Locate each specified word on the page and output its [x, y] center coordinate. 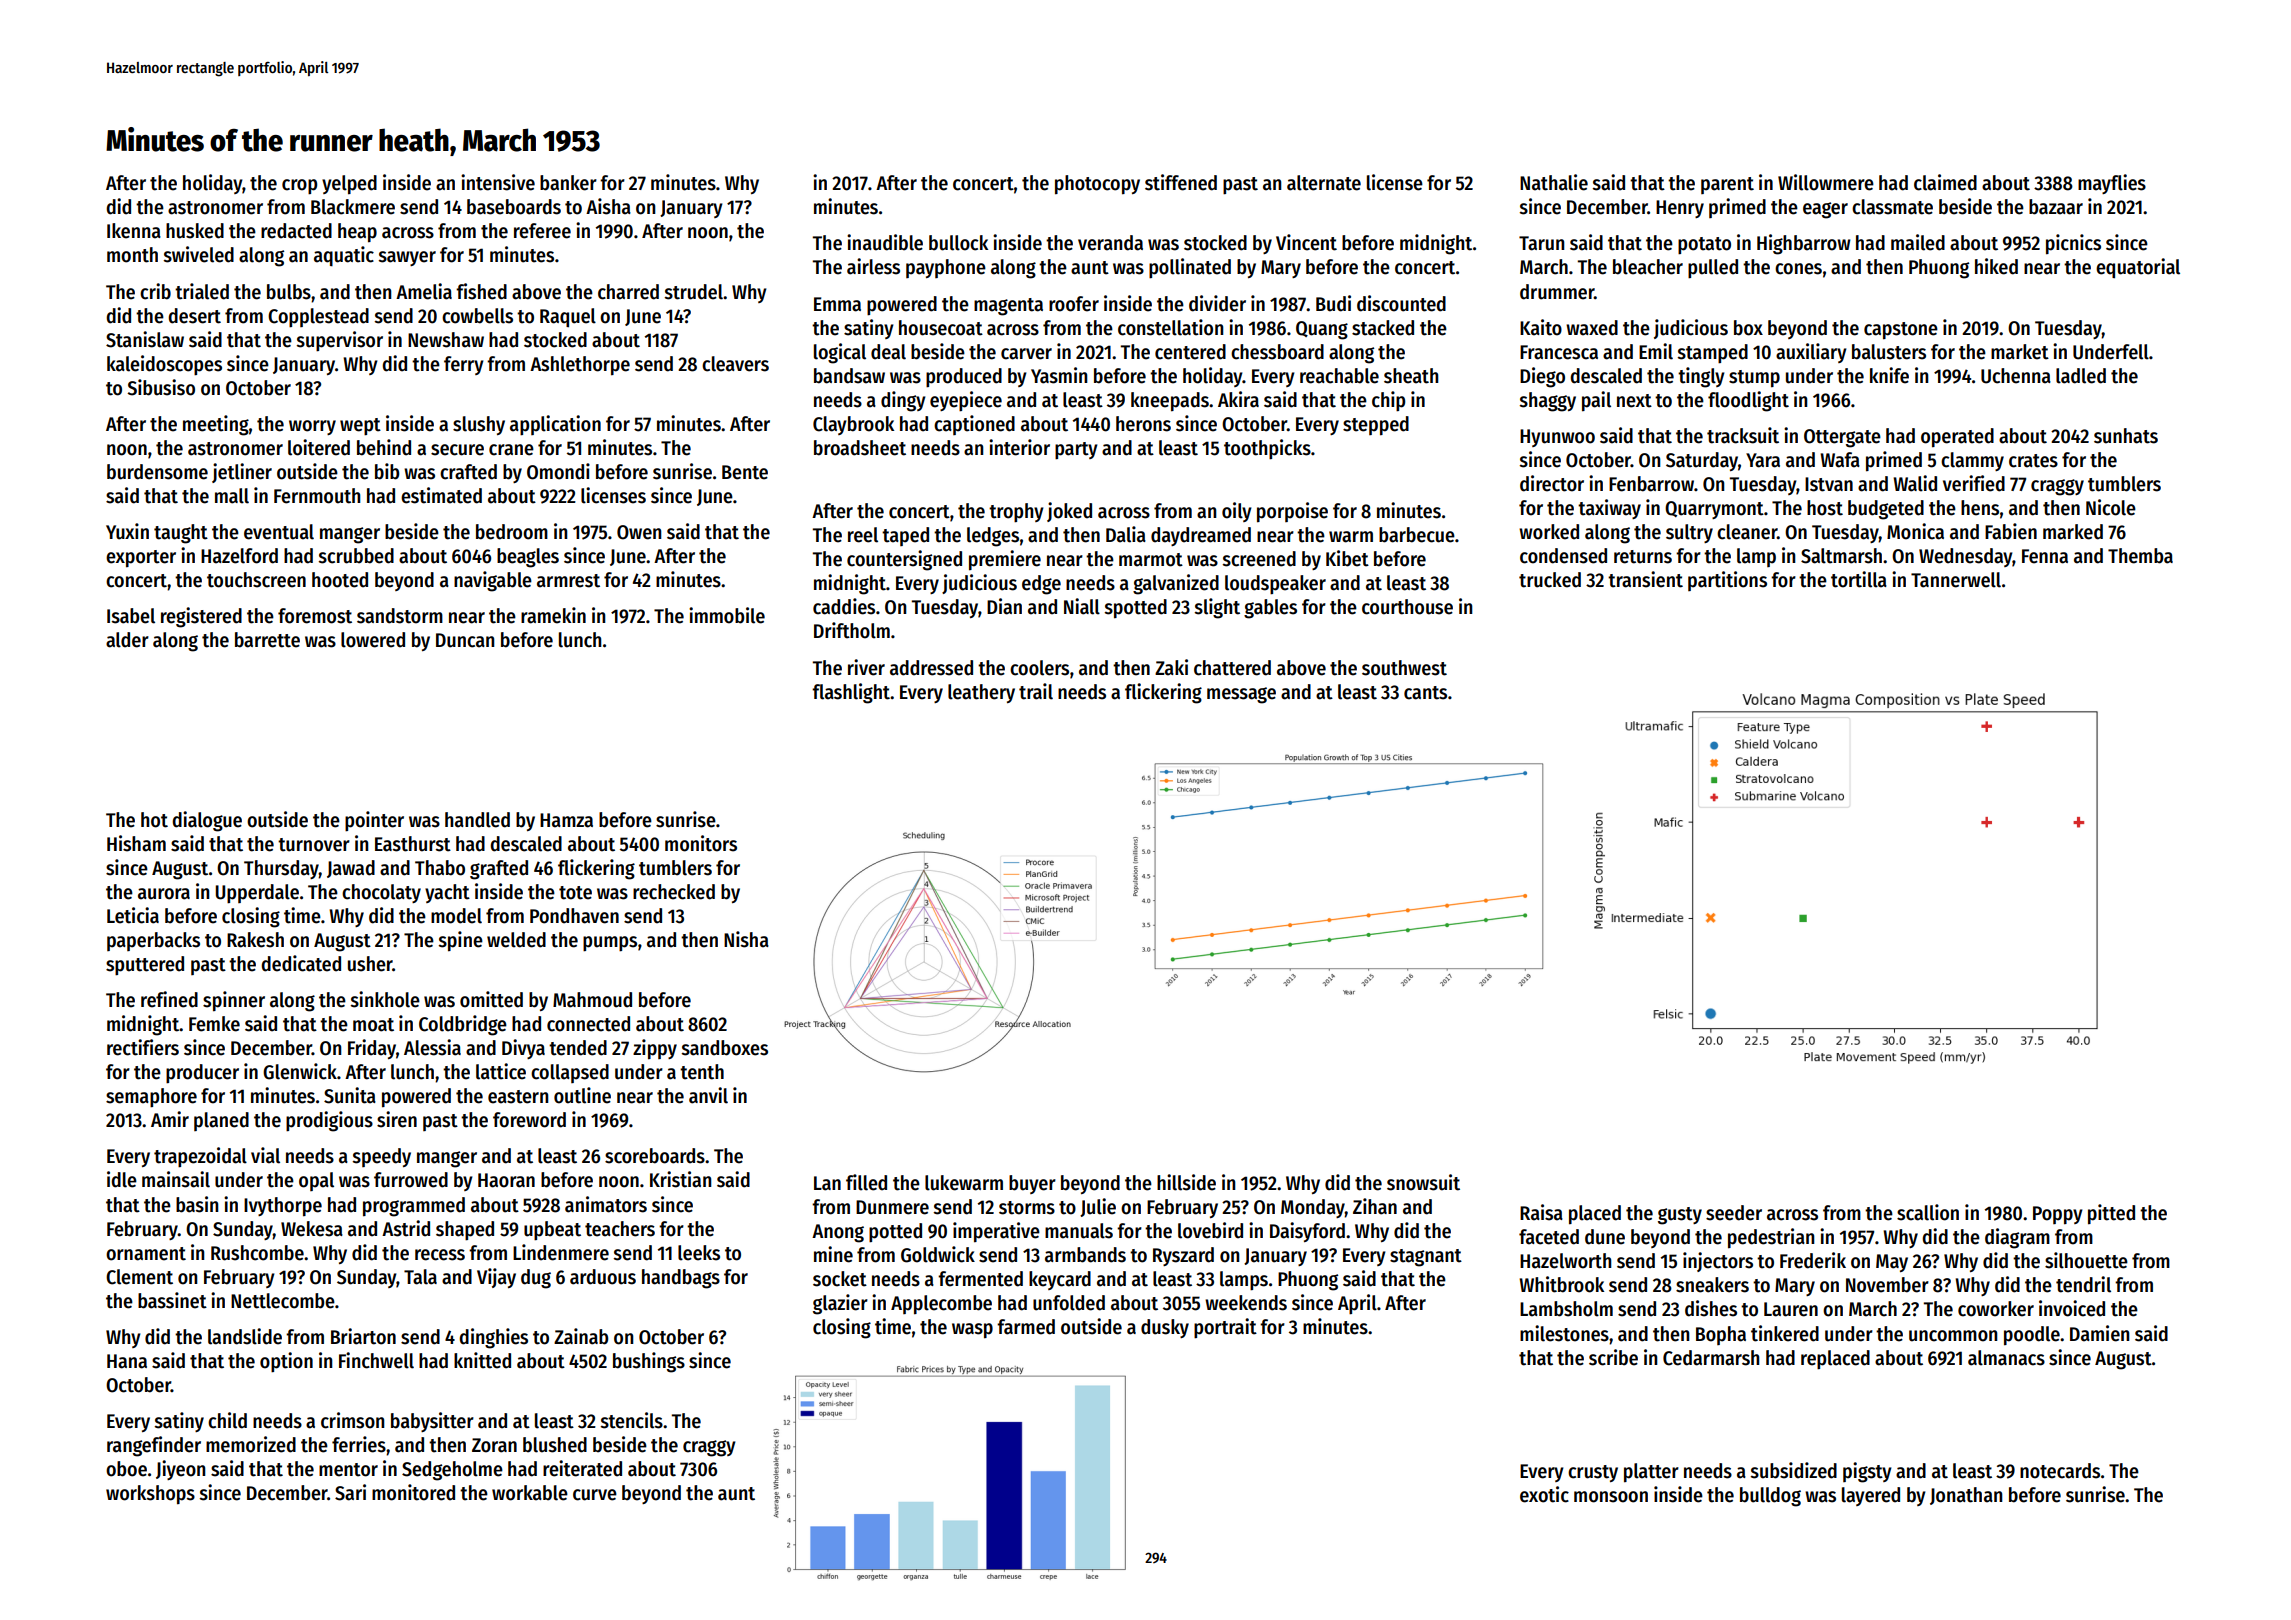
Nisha [746, 939]
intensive [498, 182]
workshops [150, 1495]
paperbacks [153, 941]
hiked [1996, 266]
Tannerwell [1956, 580]
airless [873, 266]
